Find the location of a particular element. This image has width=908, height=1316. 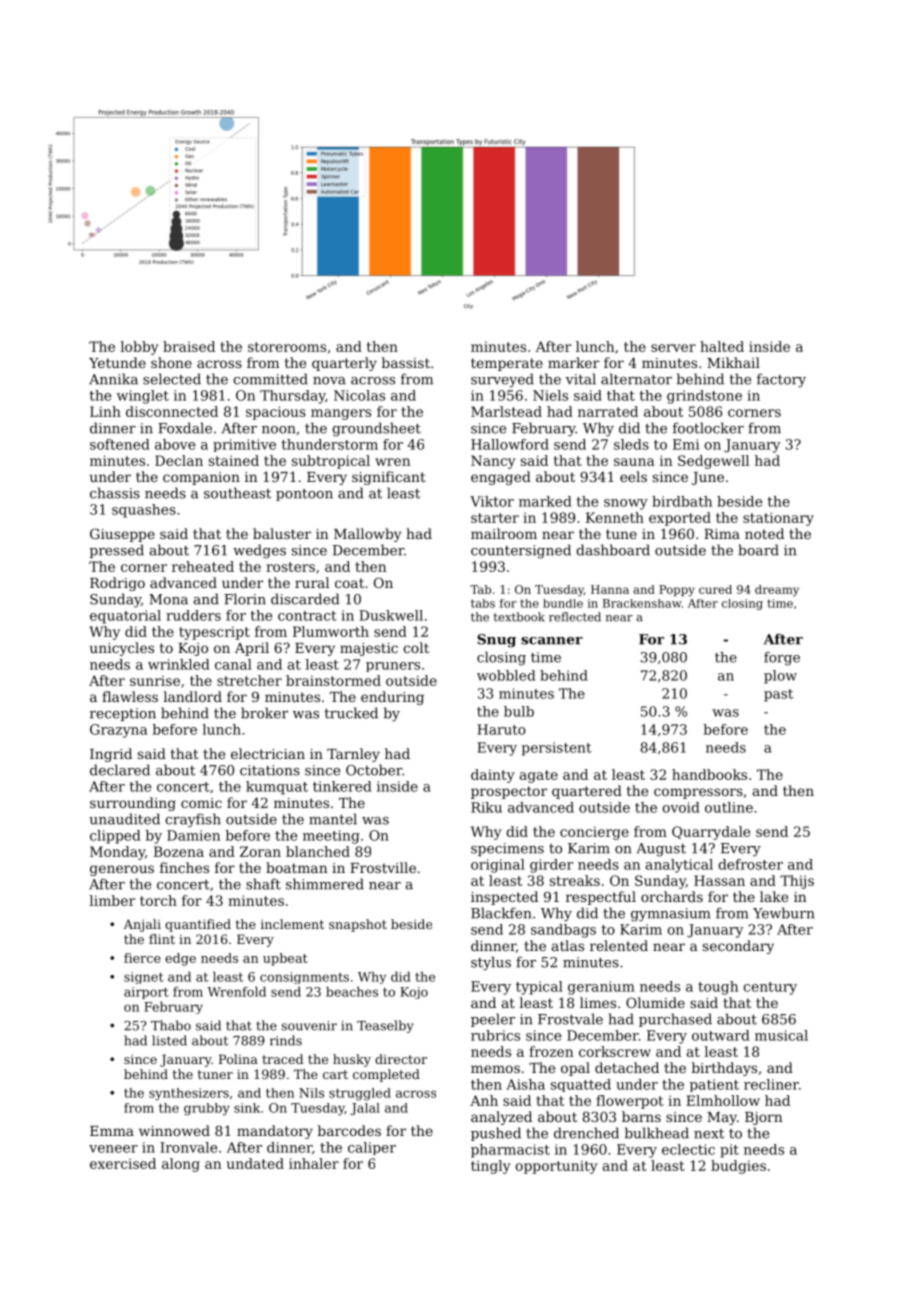

halted is located at coordinates (722, 346).
